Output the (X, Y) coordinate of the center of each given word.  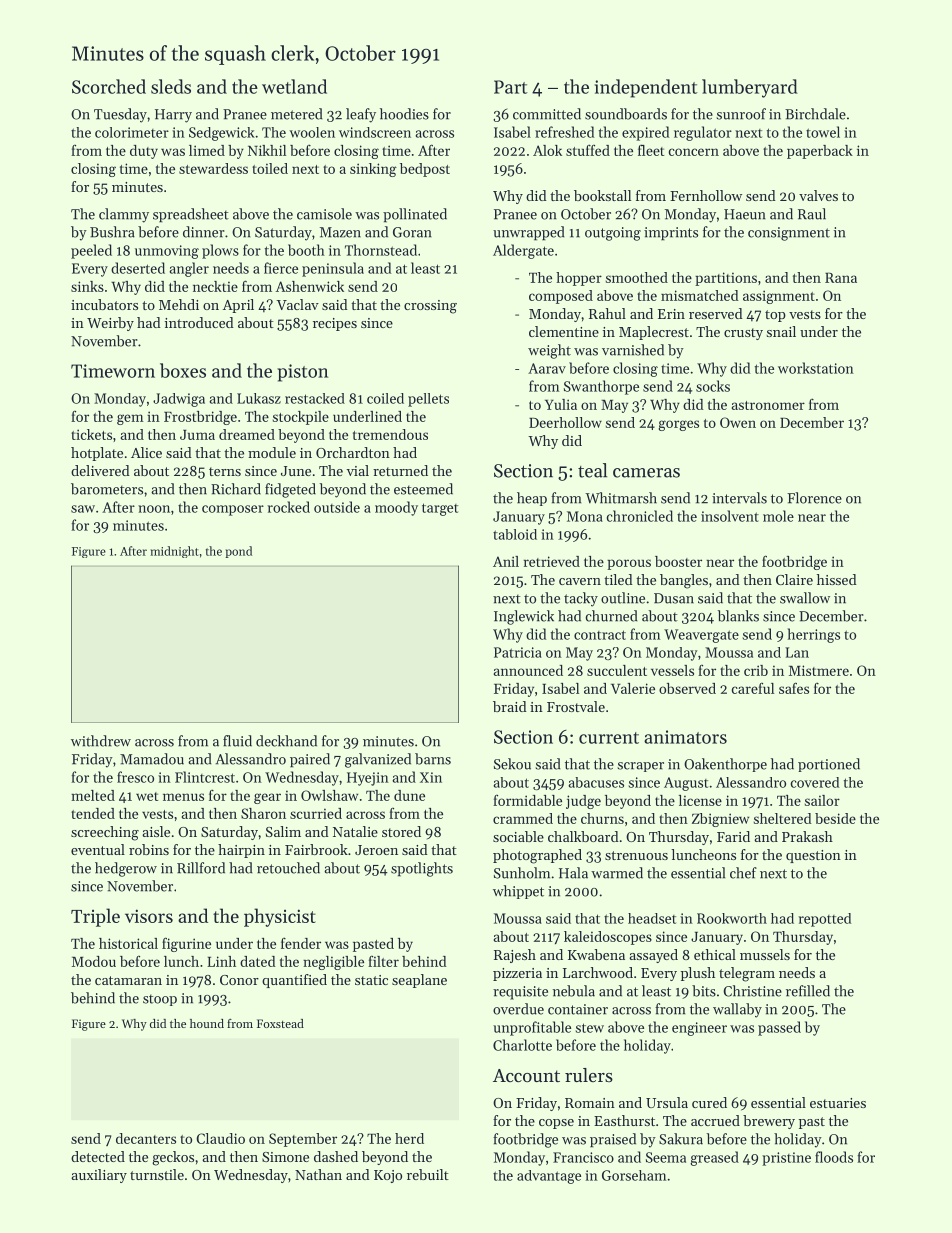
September (303, 1140)
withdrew (101, 741)
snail (781, 331)
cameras (646, 473)
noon (154, 509)
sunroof (741, 114)
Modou (94, 961)
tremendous (390, 434)
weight (549, 351)
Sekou (512, 764)
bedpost (425, 170)
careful (753, 688)
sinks (87, 286)
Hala (573, 873)
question (813, 856)
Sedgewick (222, 134)
